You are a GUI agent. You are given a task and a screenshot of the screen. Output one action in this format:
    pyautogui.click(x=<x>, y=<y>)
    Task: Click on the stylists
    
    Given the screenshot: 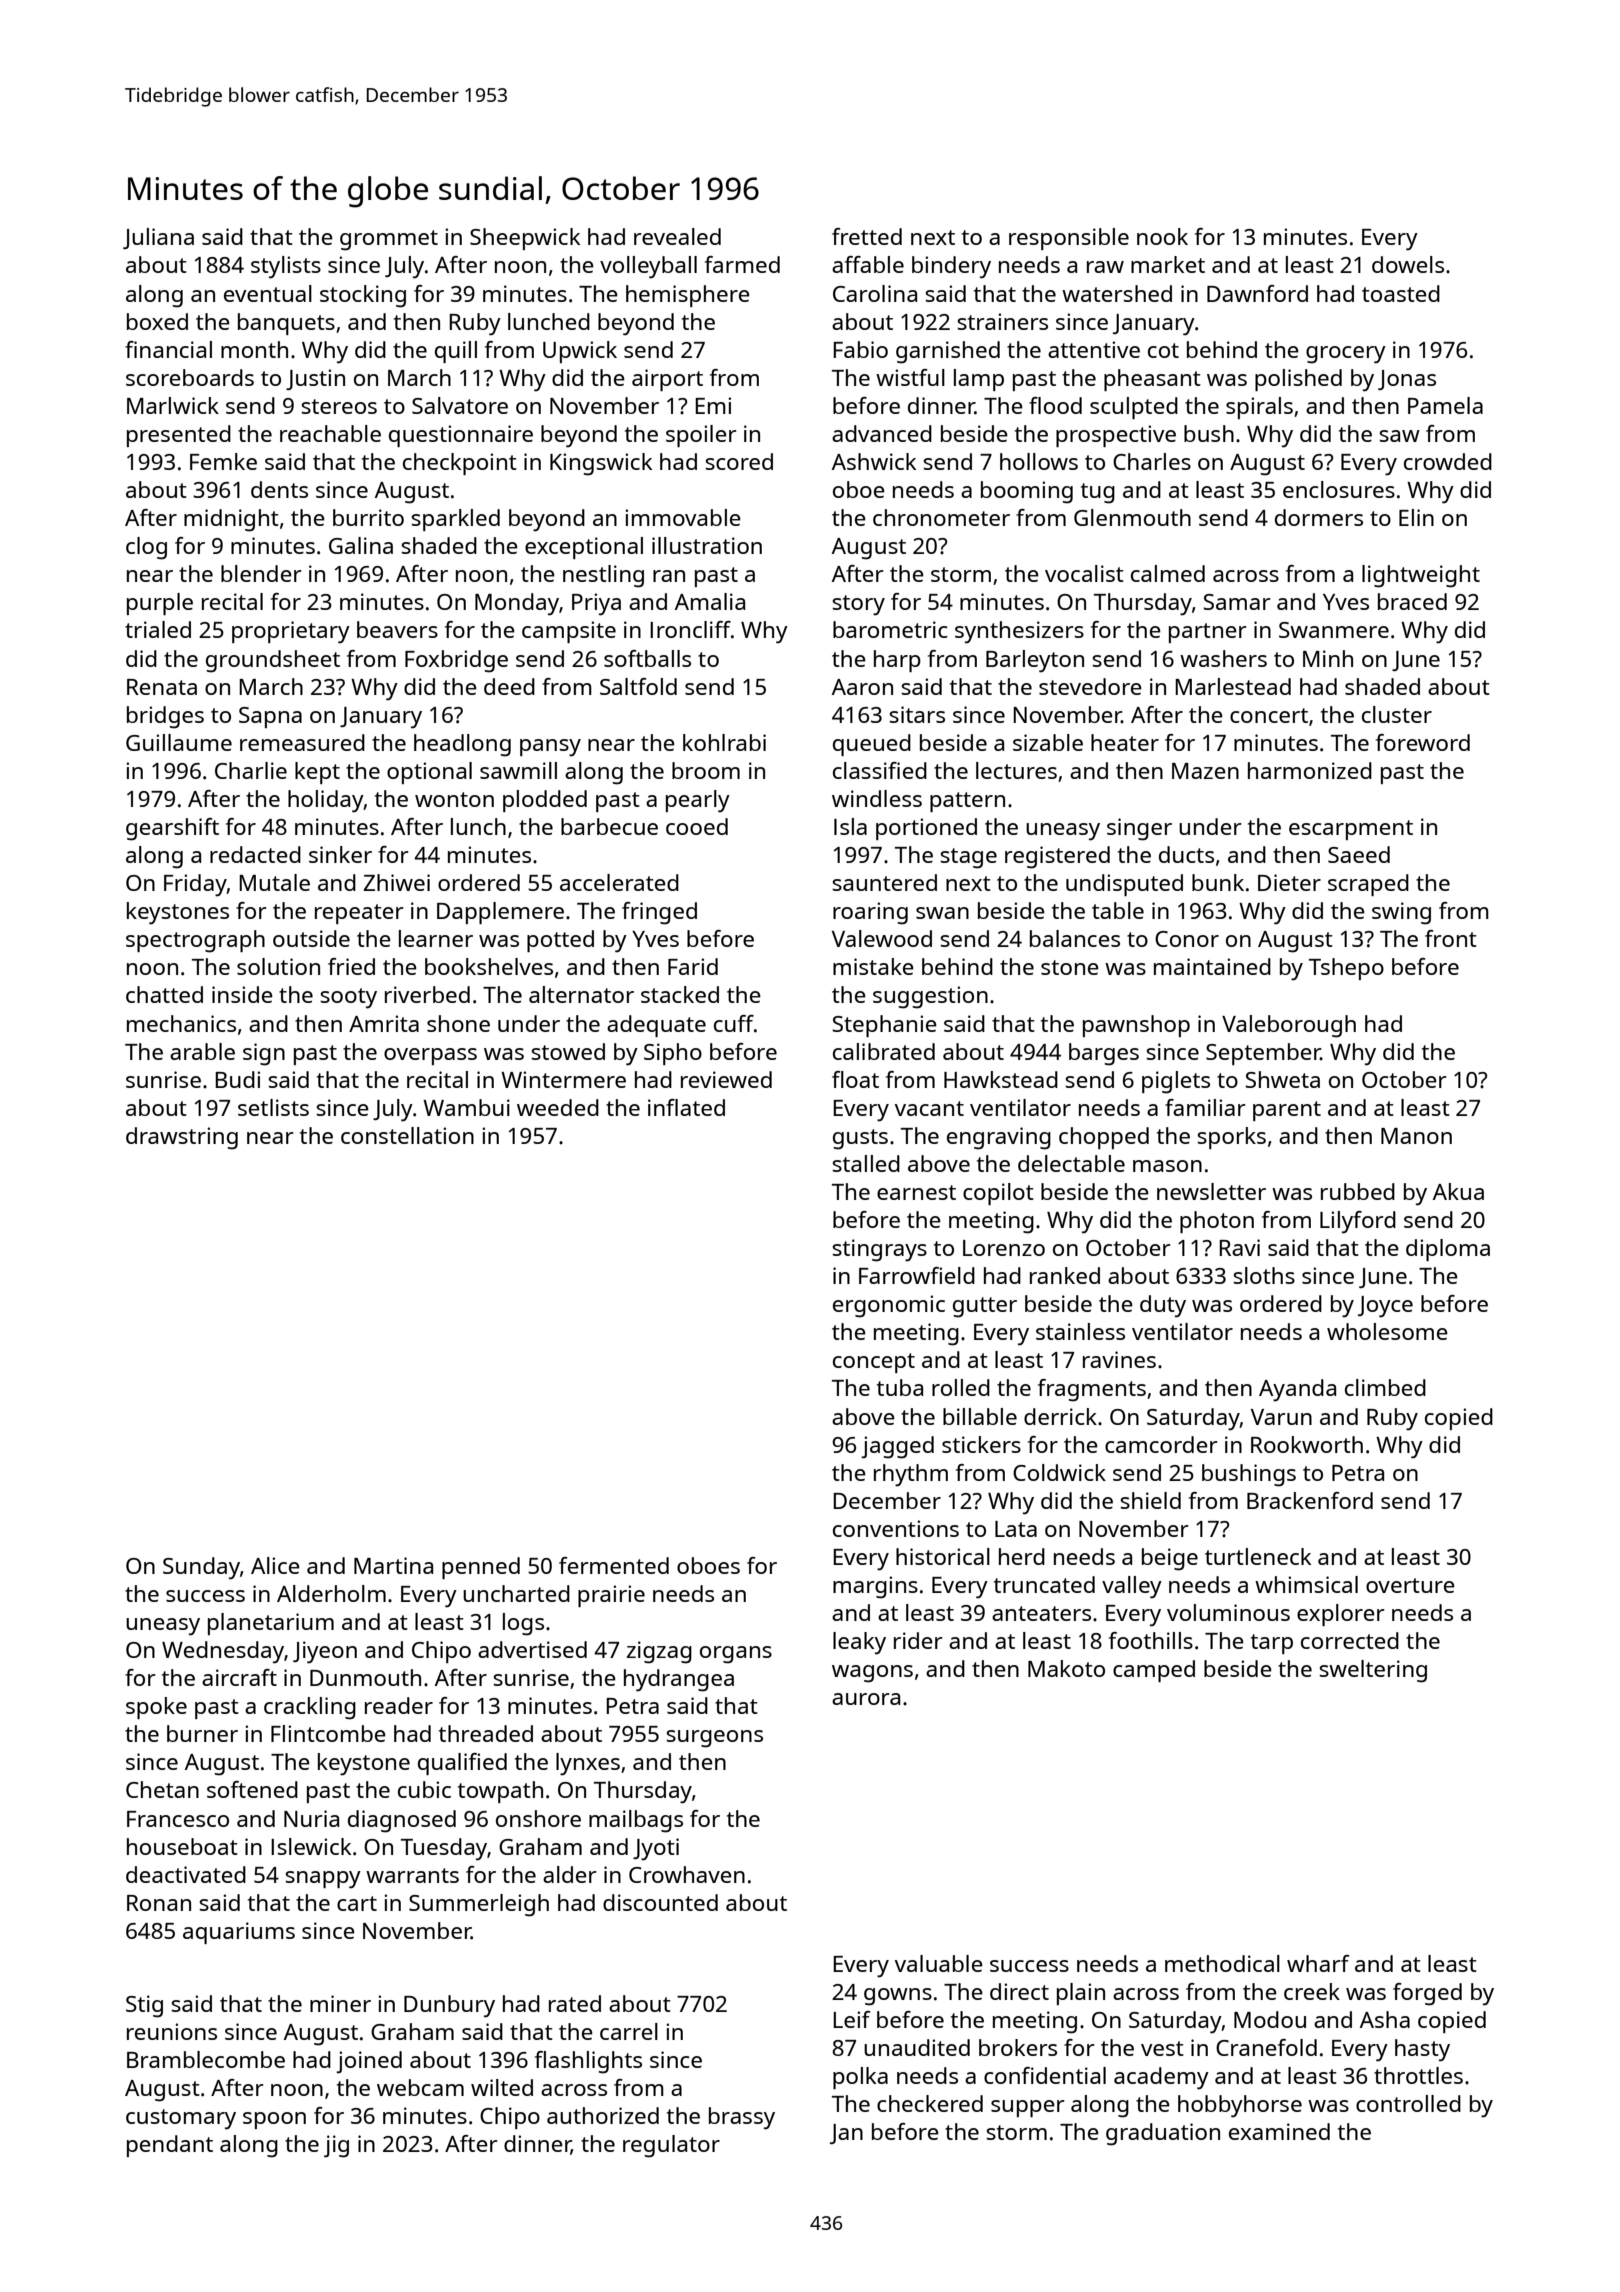 What is the action you would take?
    pyautogui.click(x=286, y=267)
